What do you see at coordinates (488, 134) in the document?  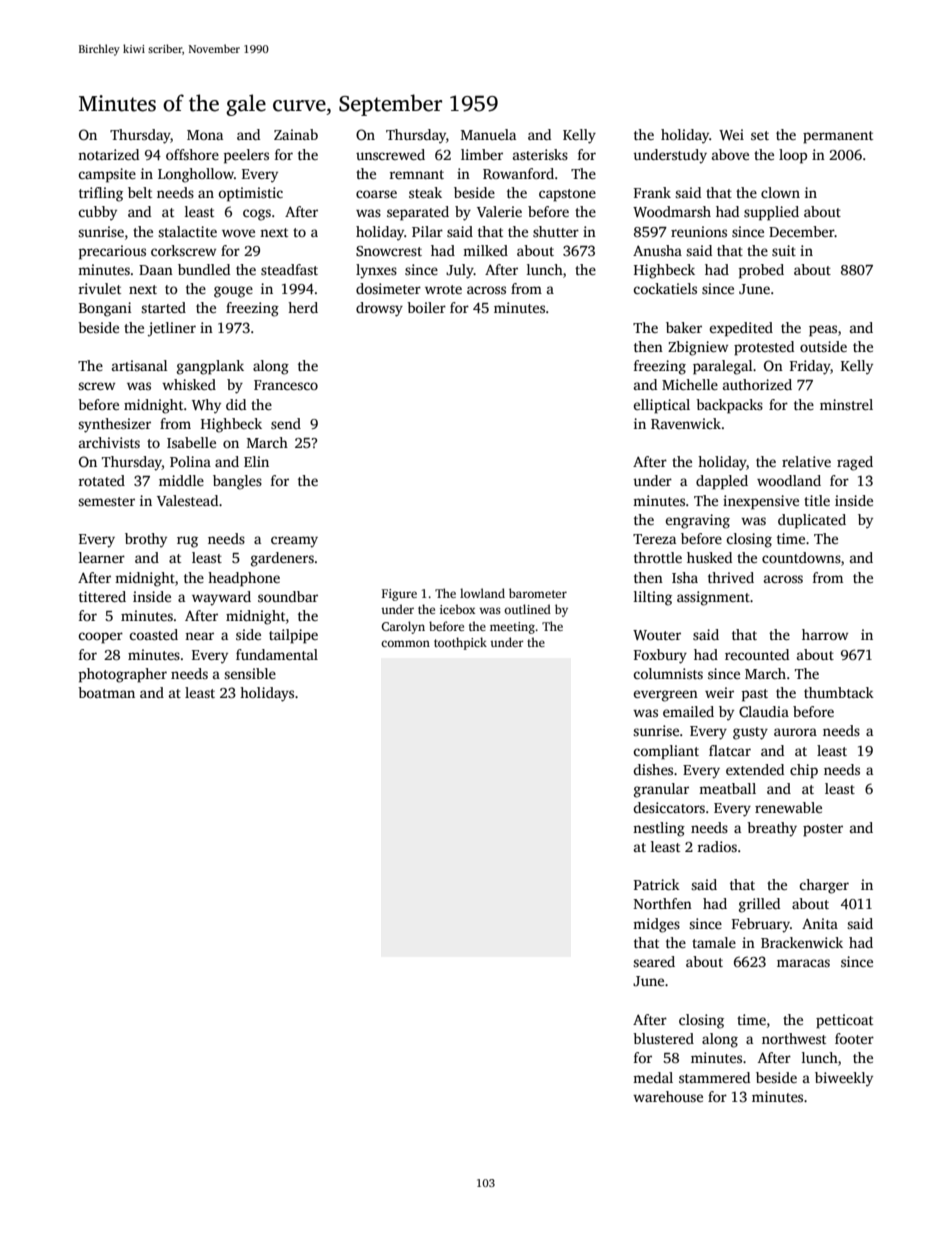 I see `Manuela` at bounding box center [488, 134].
